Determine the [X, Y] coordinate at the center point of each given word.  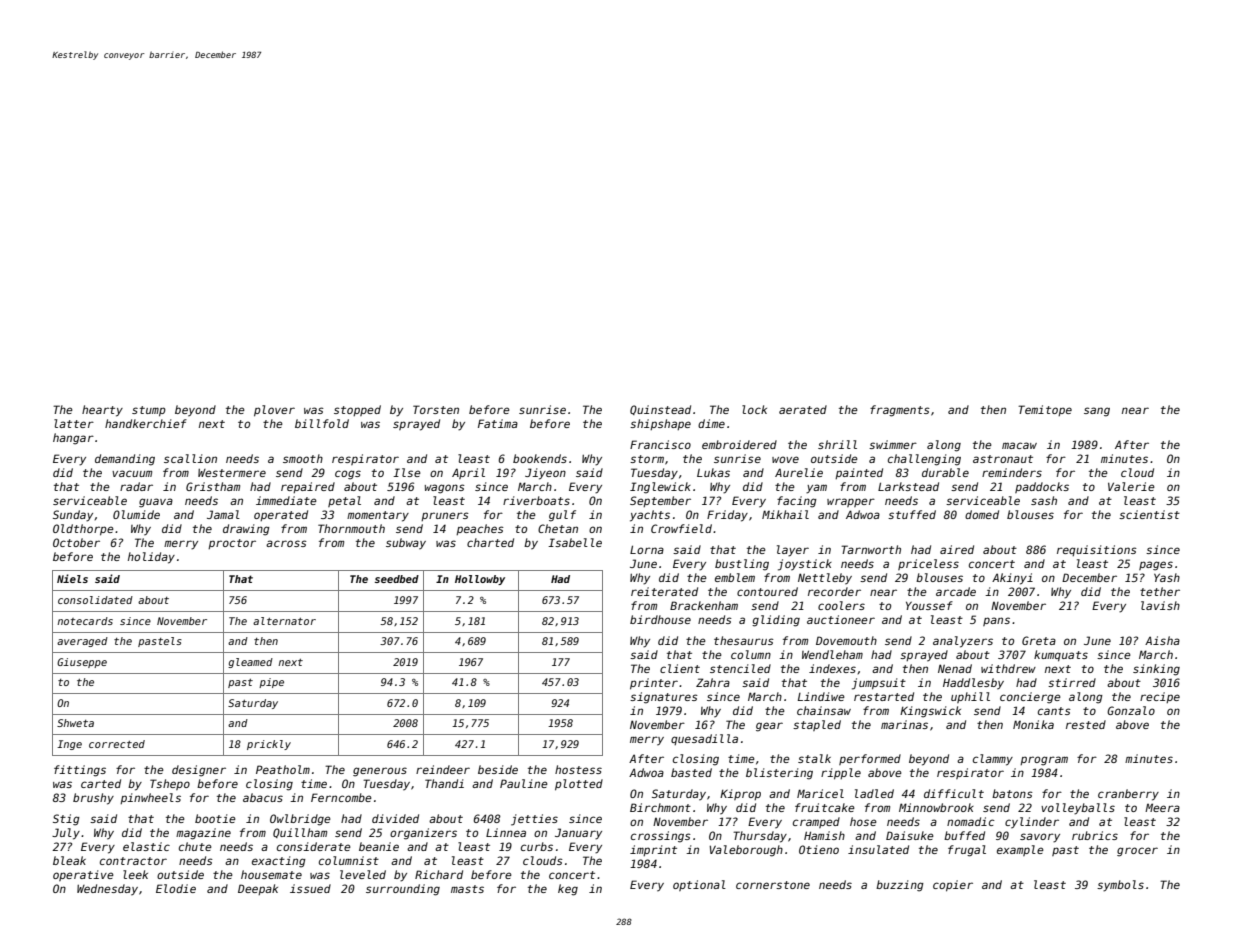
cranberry [1128, 795]
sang [1097, 412]
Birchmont [660, 807]
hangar [73, 439]
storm [647, 459]
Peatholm [283, 769]
